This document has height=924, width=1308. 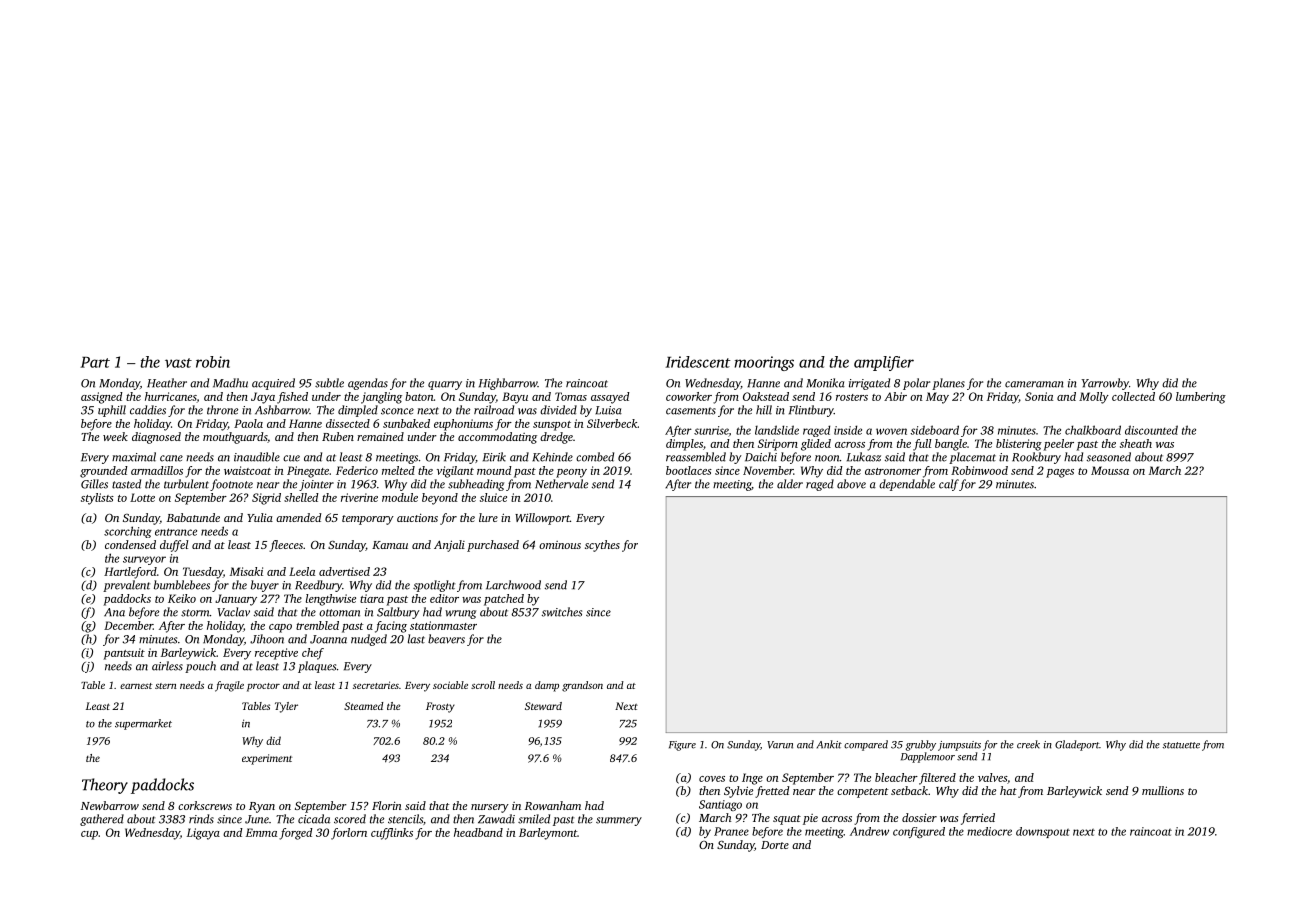 What do you see at coordinates (1028, 744) in the document?
I see `creek` at bounding box center [1028, 744].
